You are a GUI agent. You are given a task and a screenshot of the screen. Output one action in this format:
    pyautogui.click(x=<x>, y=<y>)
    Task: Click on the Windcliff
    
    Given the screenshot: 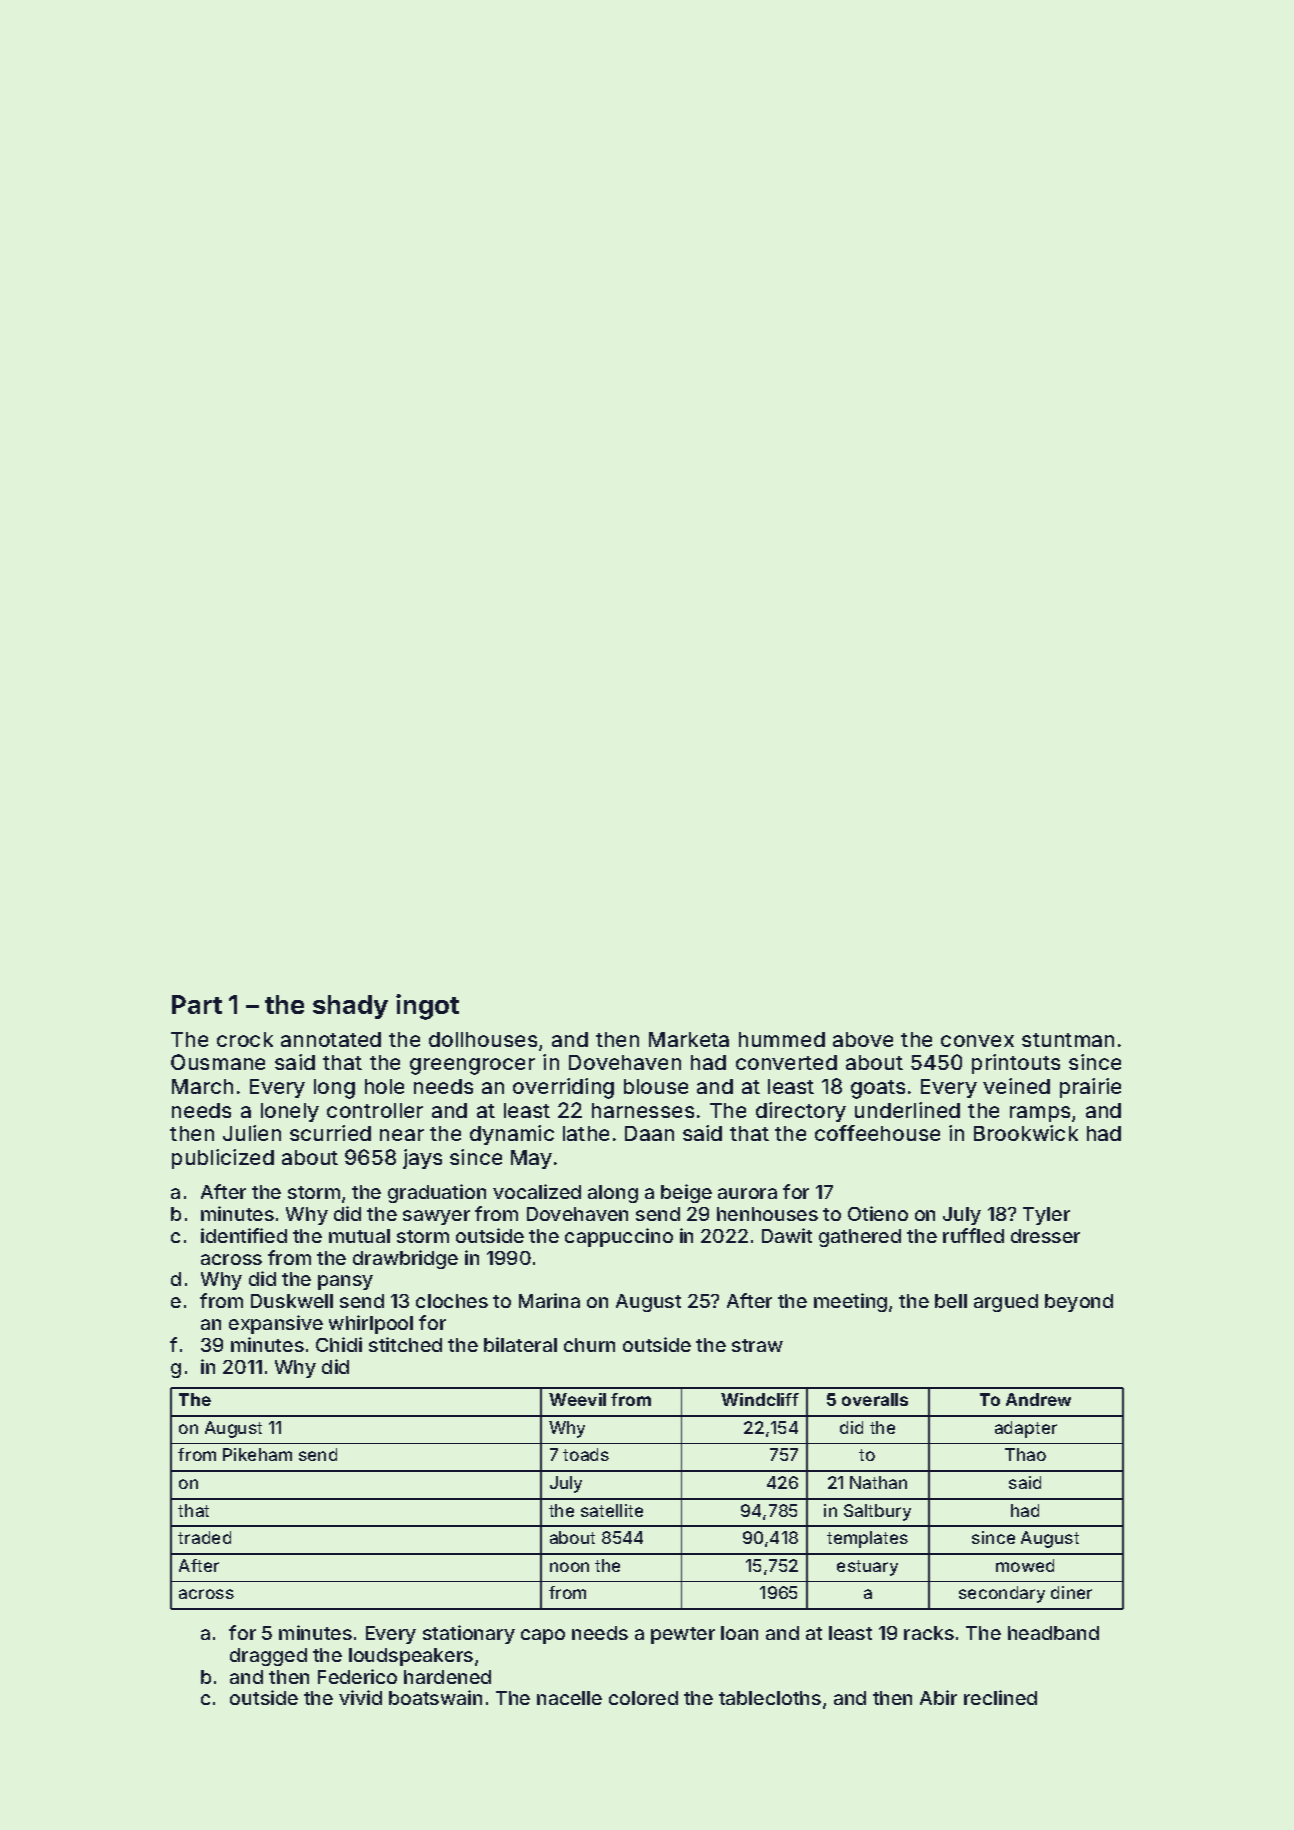 What is the action you would take?
    pyautogui.click(x=760, y=1399)
